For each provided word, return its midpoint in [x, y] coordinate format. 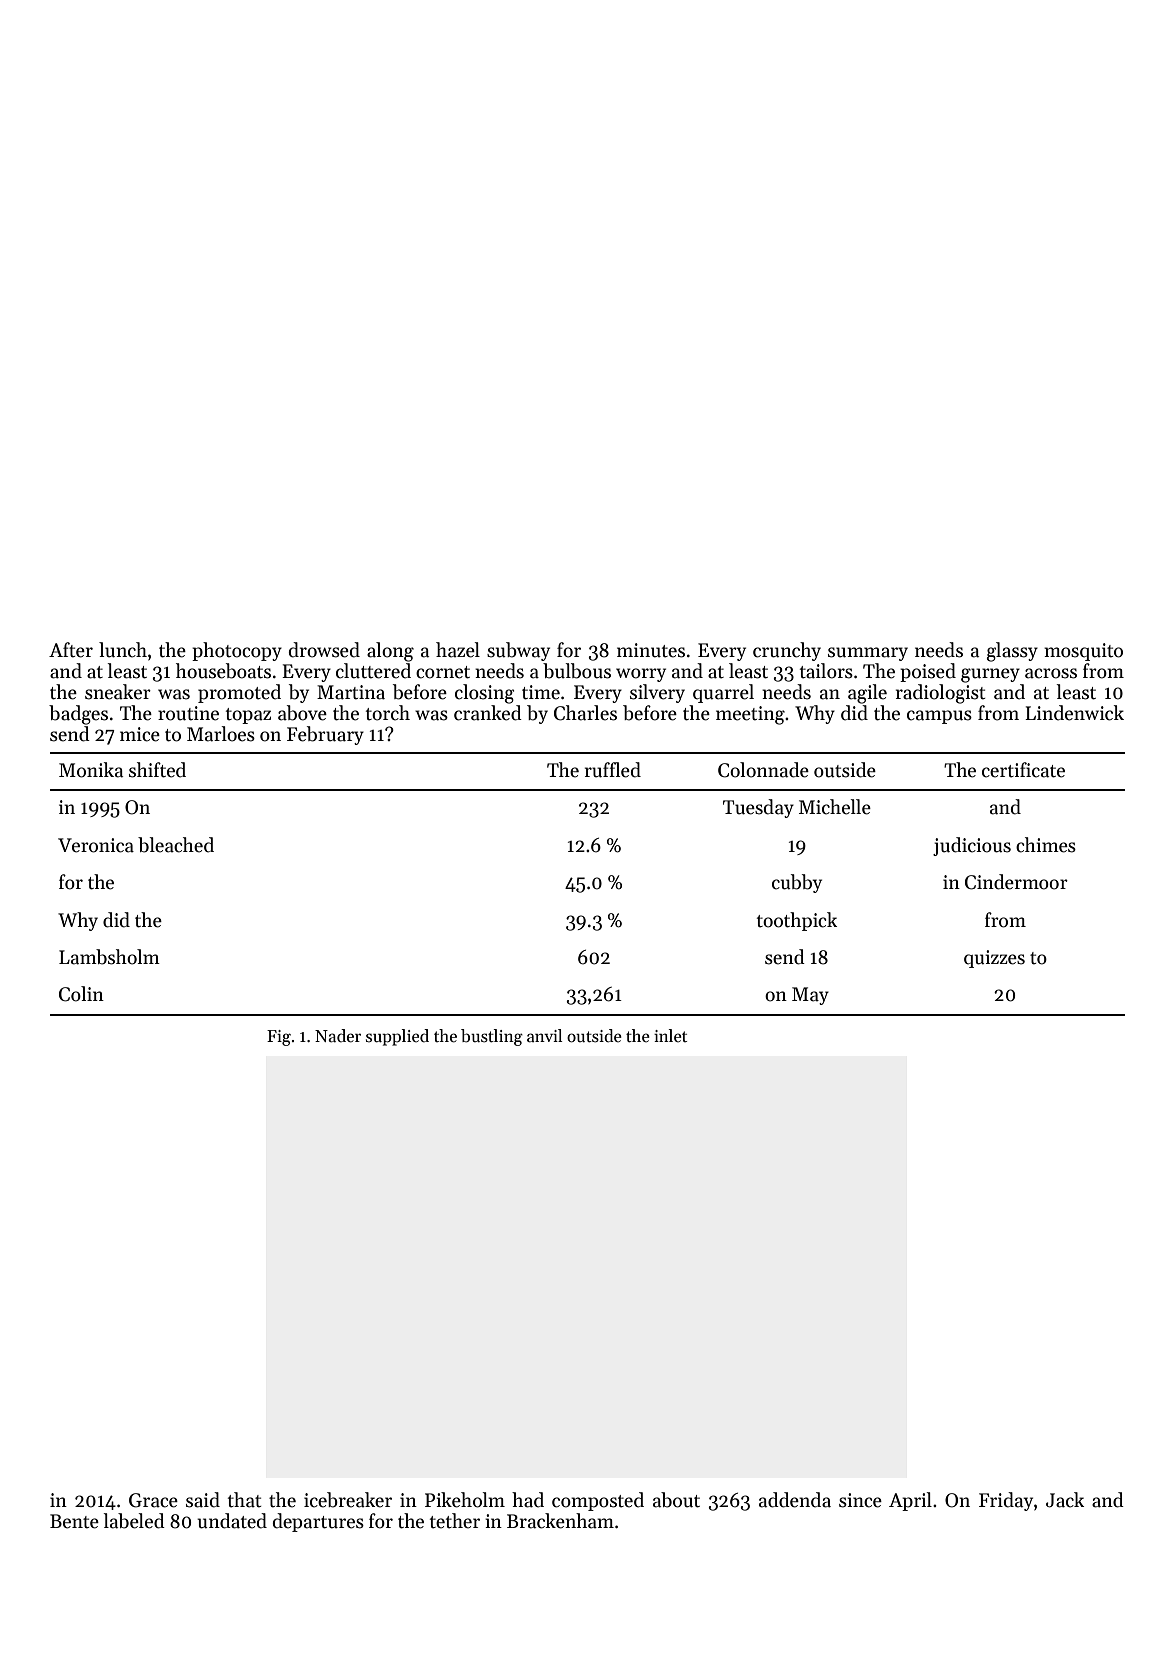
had [528, 1500]
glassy [1012, 652]
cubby [797, 883]
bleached [176, 845]
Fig [279, 1038]
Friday [1006, 1501]
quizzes [994, 959]
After [71, 650]
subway [518, 651]
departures [318, 1522]
